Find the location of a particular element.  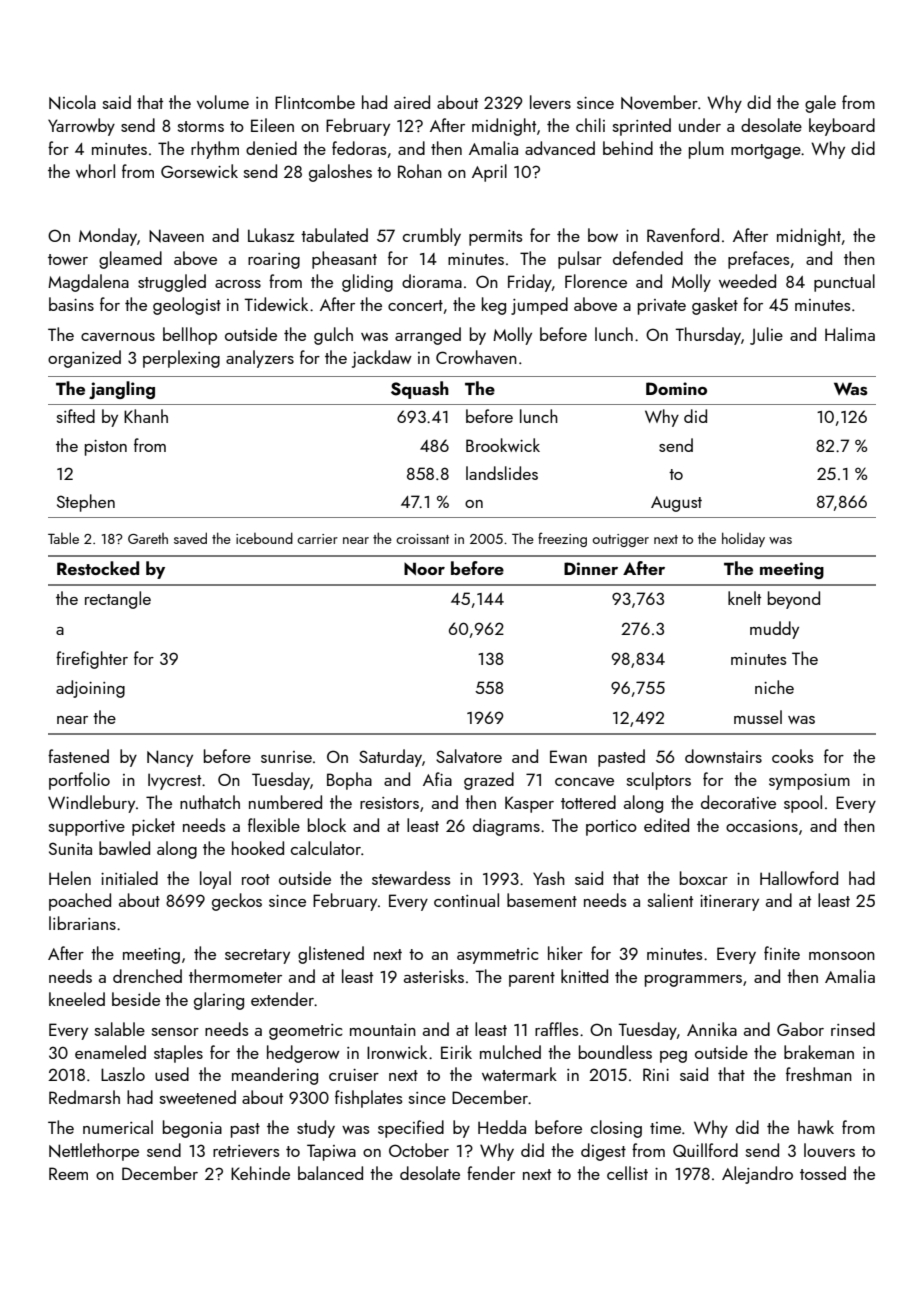

sensor is located at coordinates (175, 1032).
